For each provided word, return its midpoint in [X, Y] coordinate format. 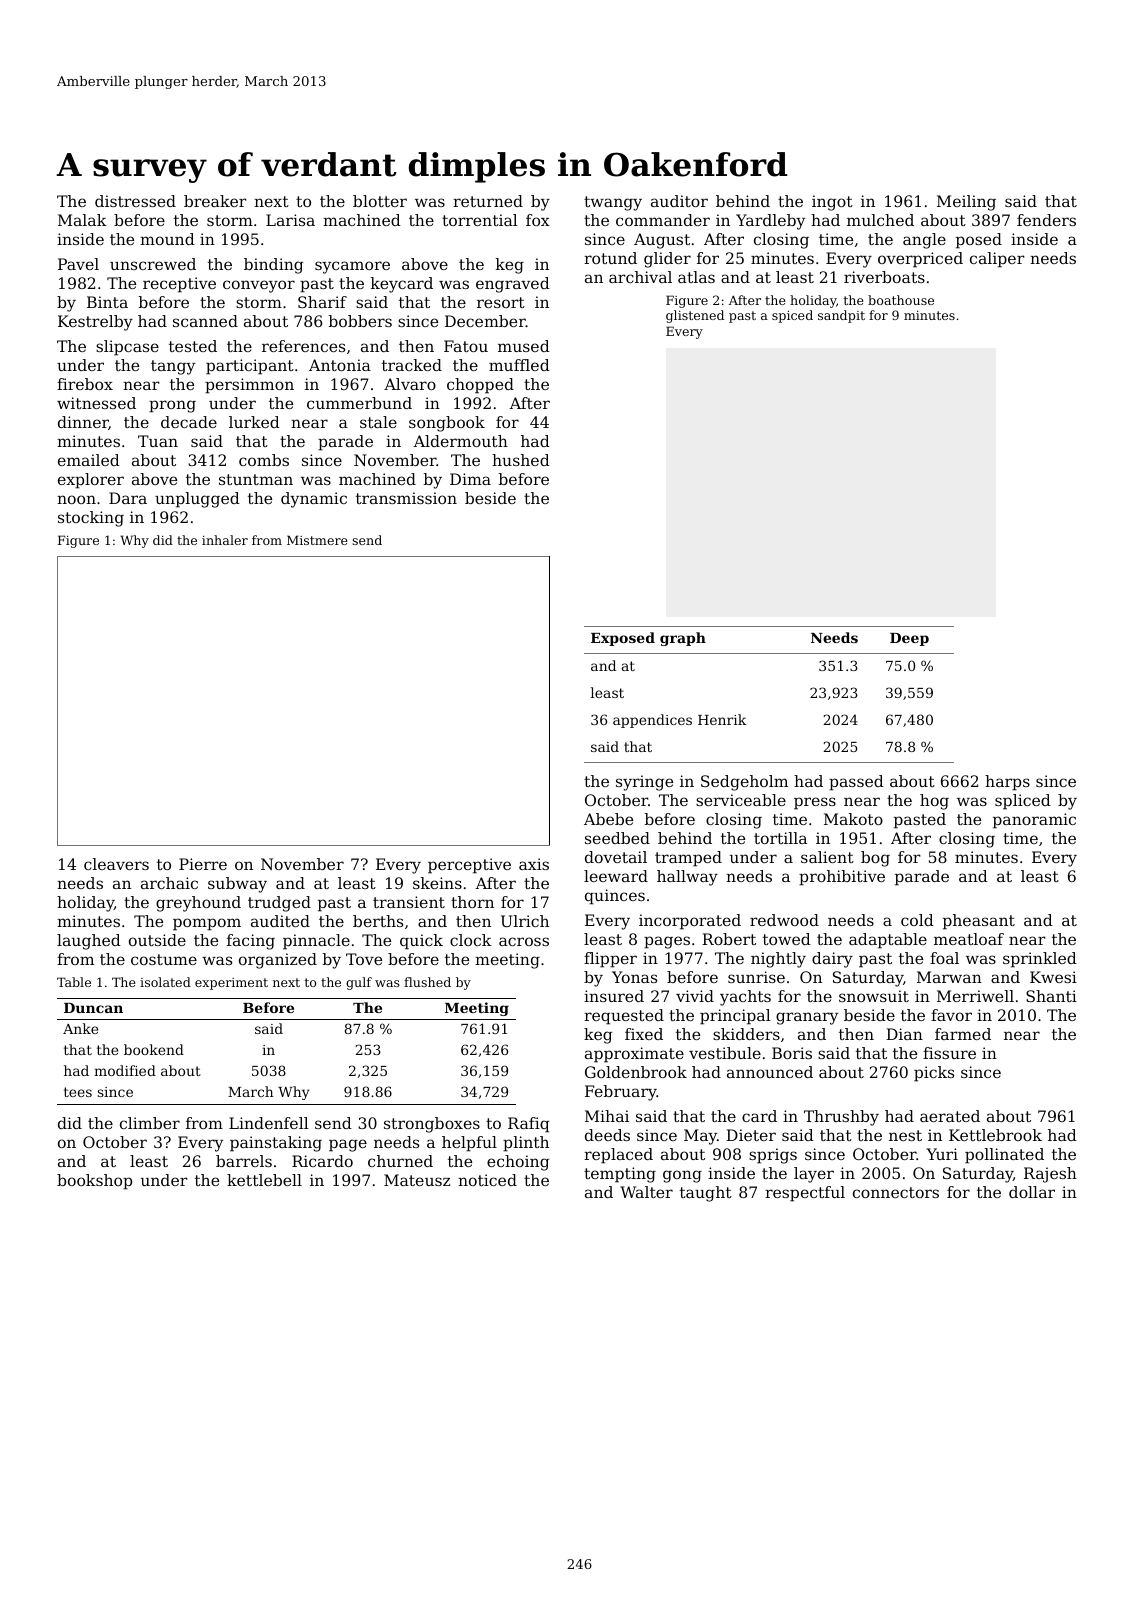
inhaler [225, 540]
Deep [909, 639]
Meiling [966, 203]
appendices [652, 721]
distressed [135, 201]
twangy [613, 203]
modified [125, 1070]
